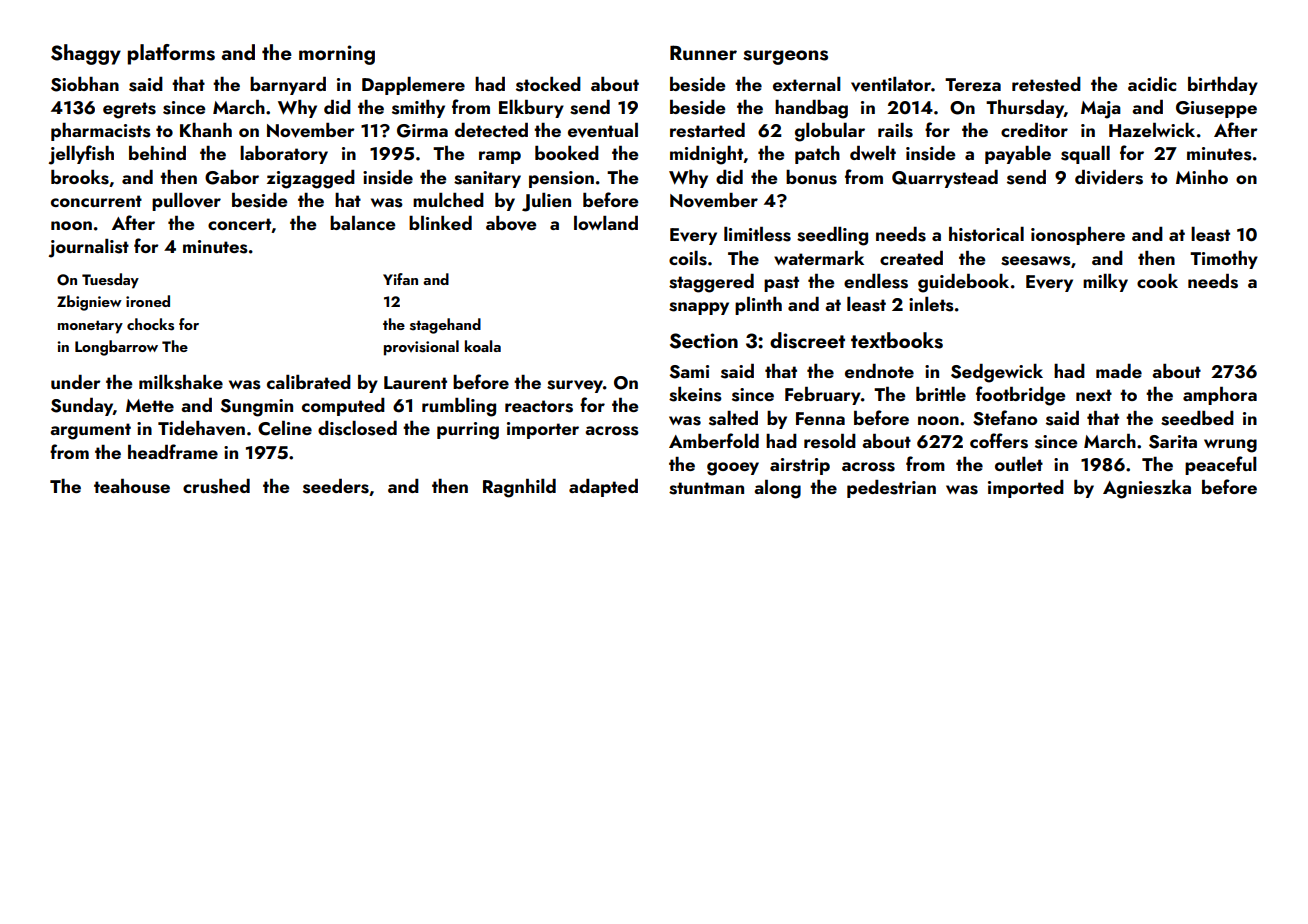 This image has height=924, width=1308. Describe the element at coordinates (1105, 283) in the image. I see `milky` at that location.
